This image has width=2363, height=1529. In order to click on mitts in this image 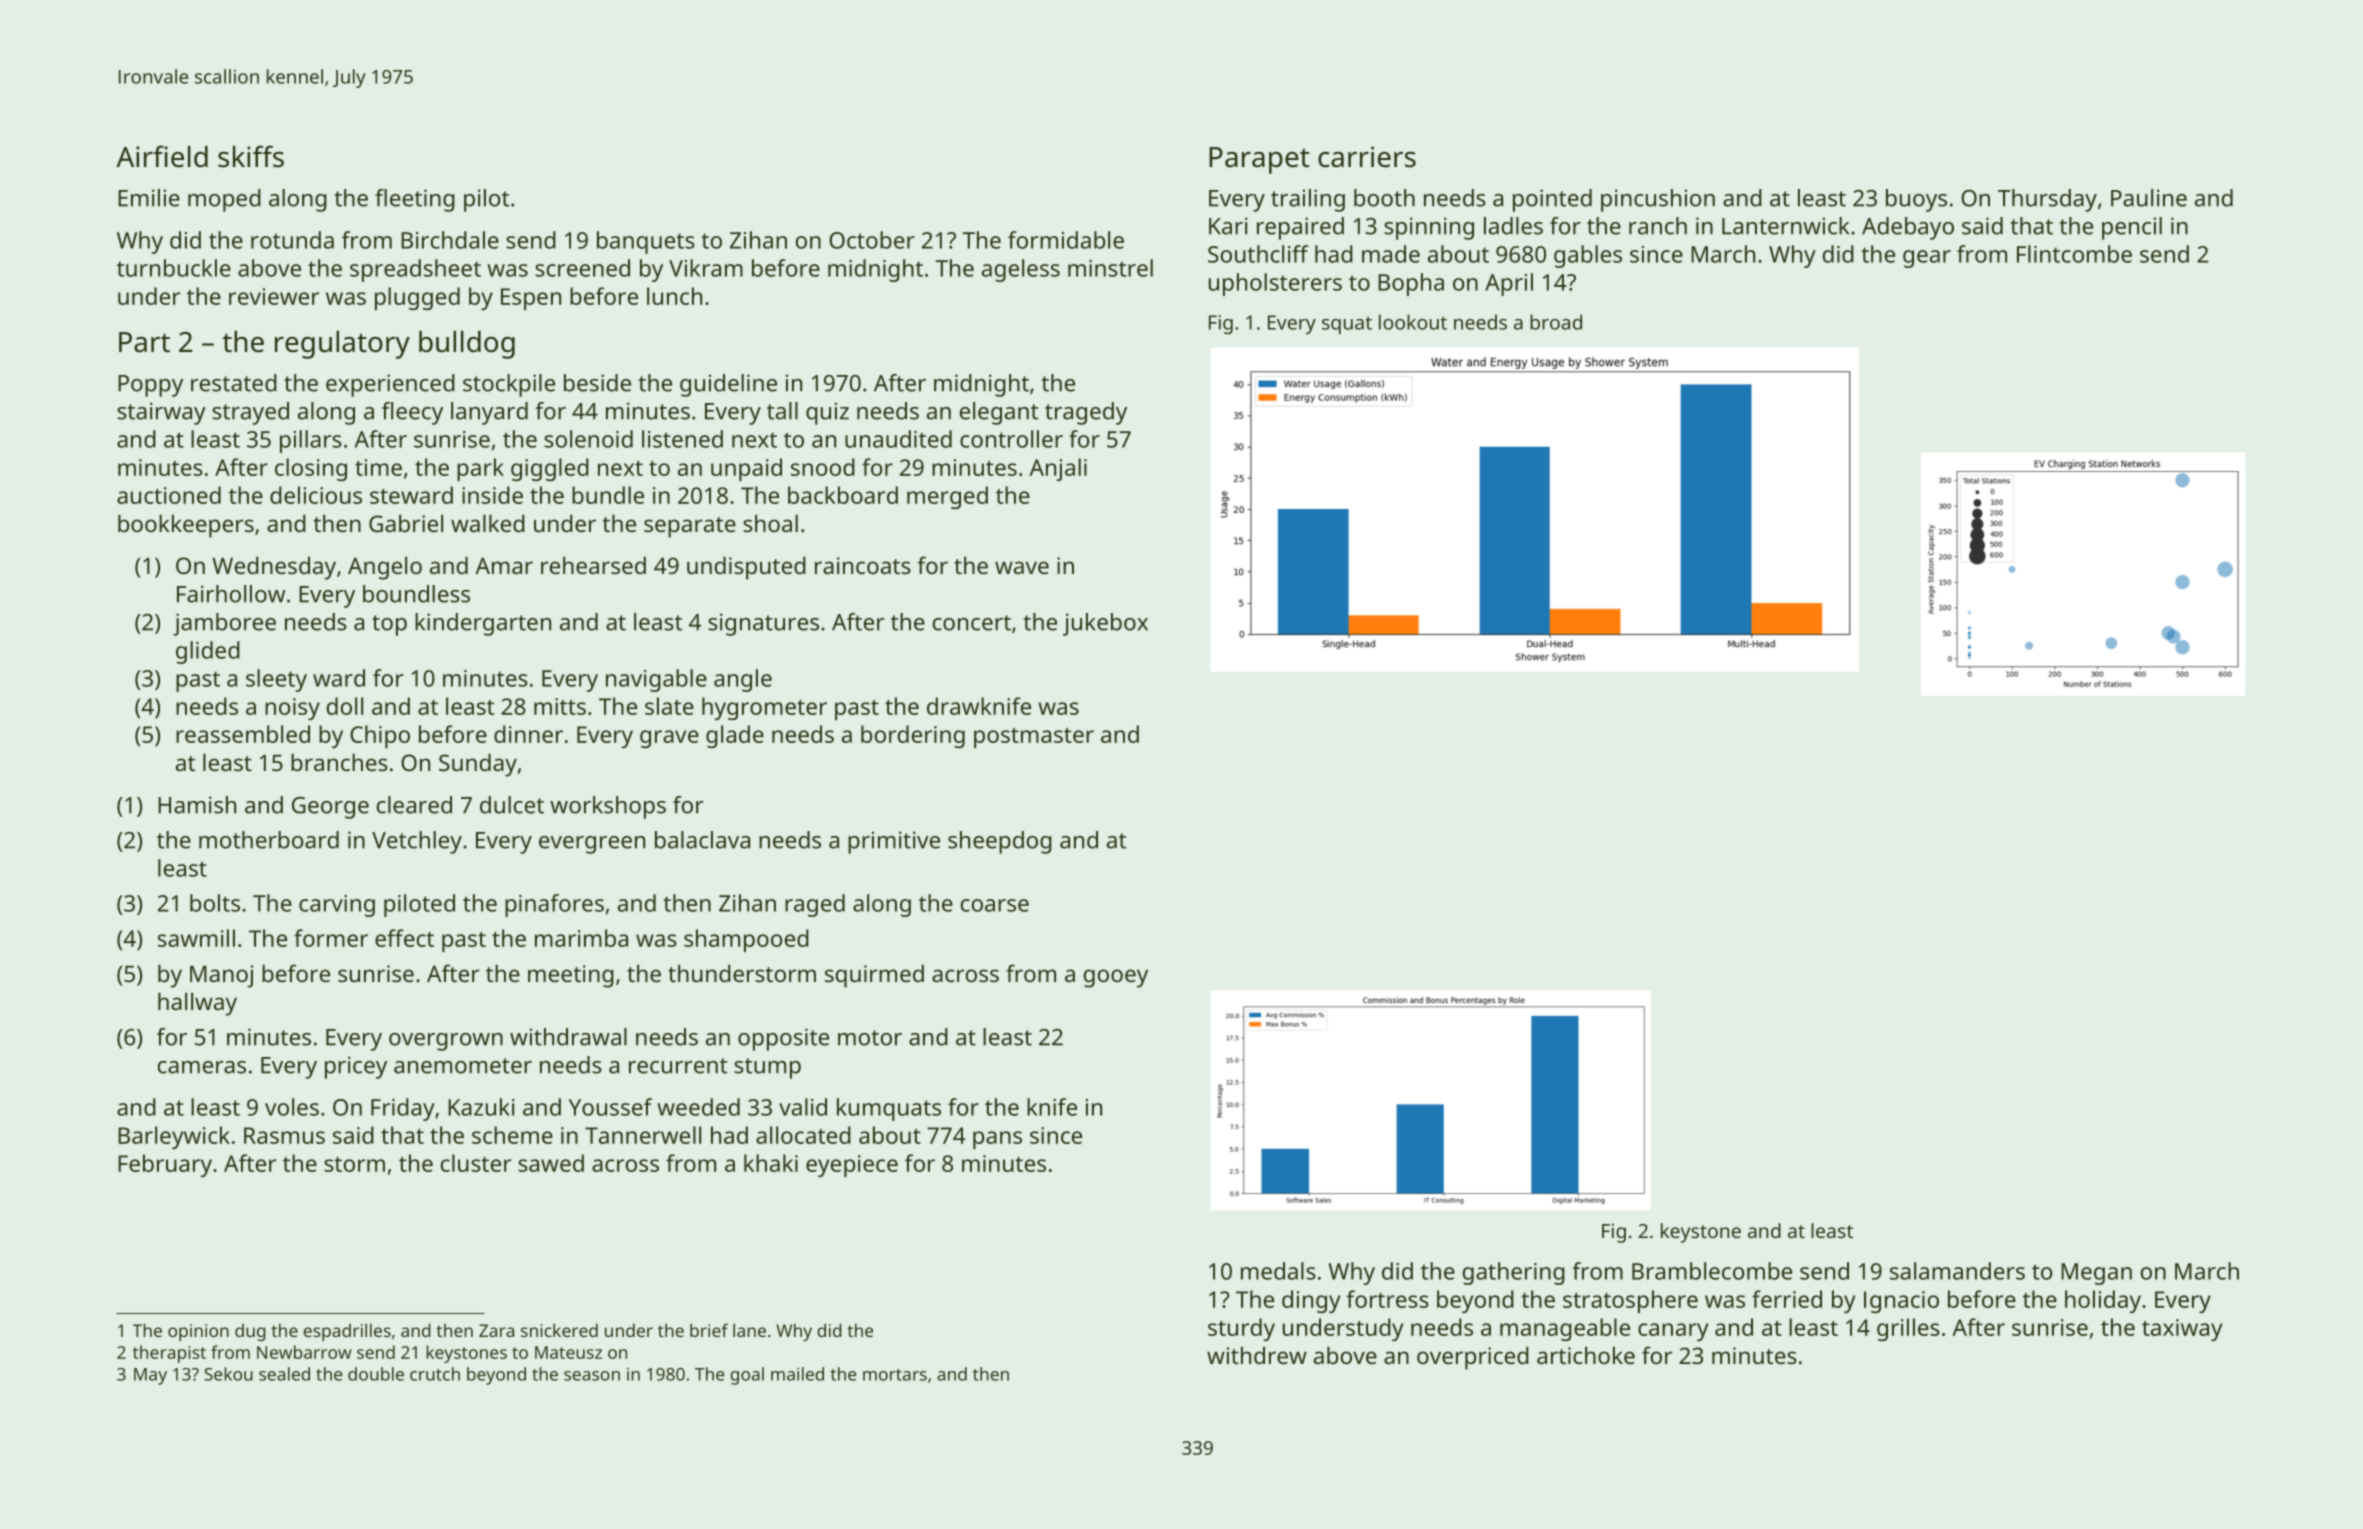, I will do `click(560, 706)`.
